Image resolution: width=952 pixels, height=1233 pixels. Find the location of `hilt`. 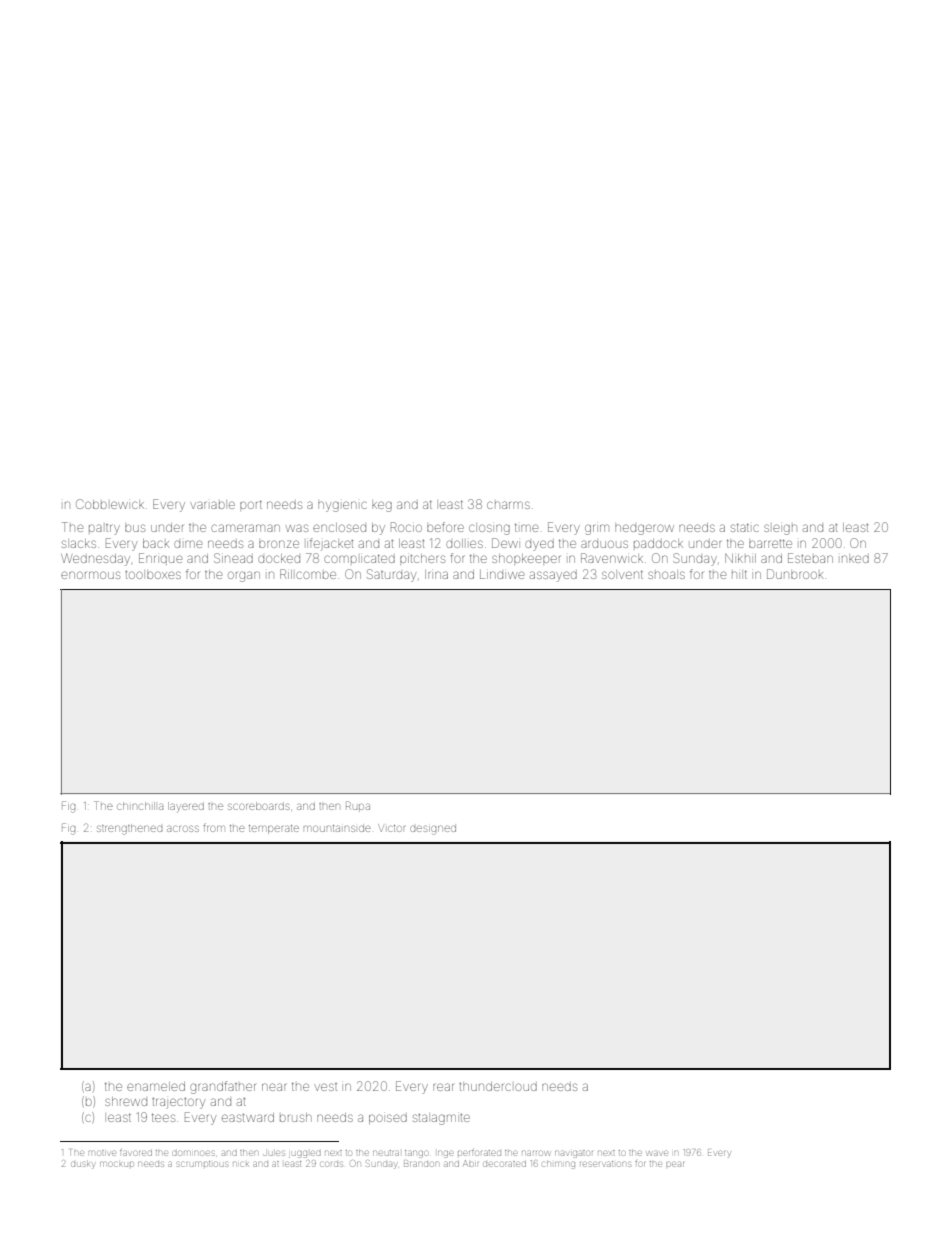

hilt is located at coordinates (739, 574).
